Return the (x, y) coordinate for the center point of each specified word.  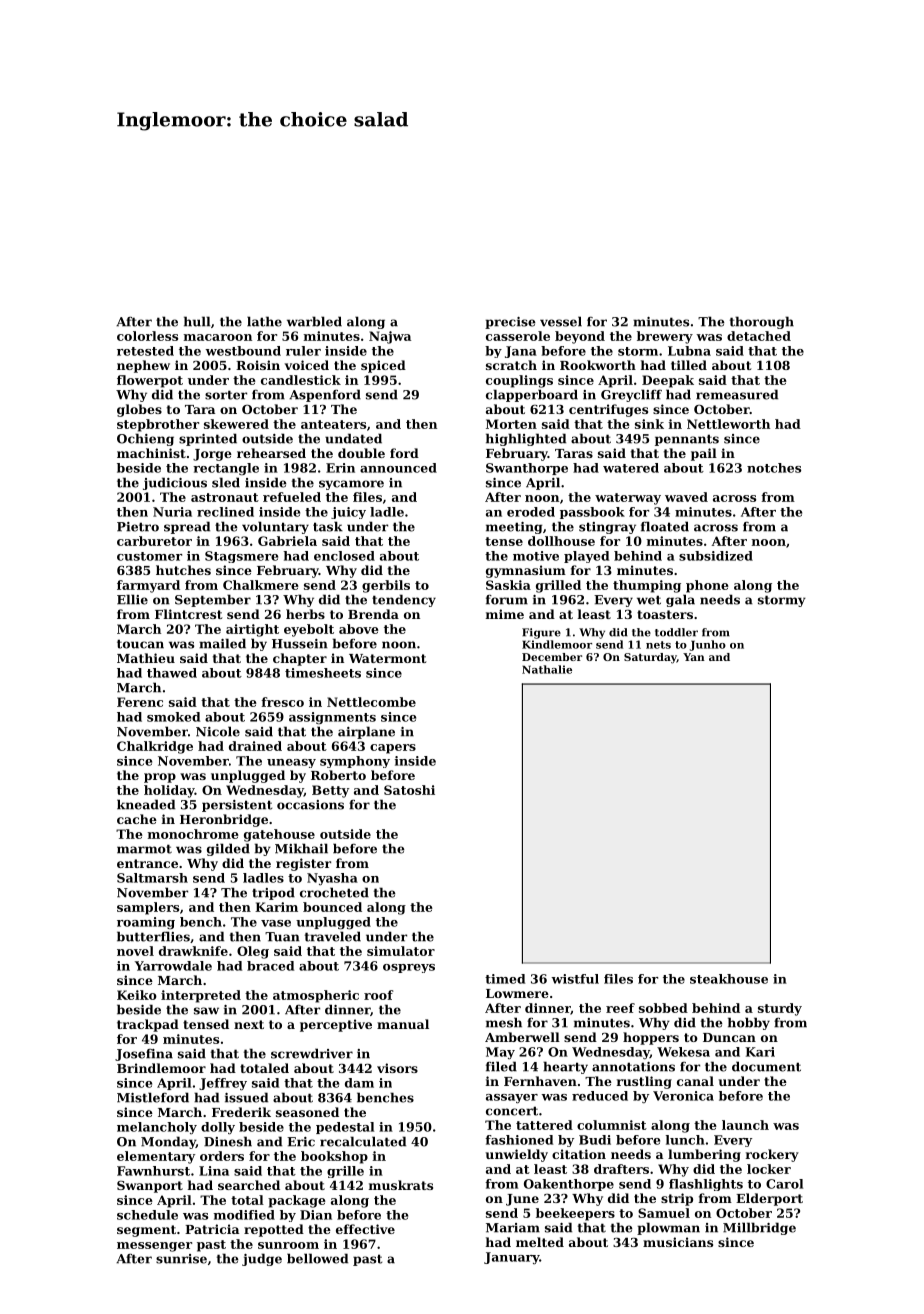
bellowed (317, 1258)
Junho (708, 645)
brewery (665, 337)
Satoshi (409, 790)
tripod (273, 893)
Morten (511, 424)
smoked (173, 717)
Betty (330, 791)
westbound (243, 351)
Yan (694, 657)
